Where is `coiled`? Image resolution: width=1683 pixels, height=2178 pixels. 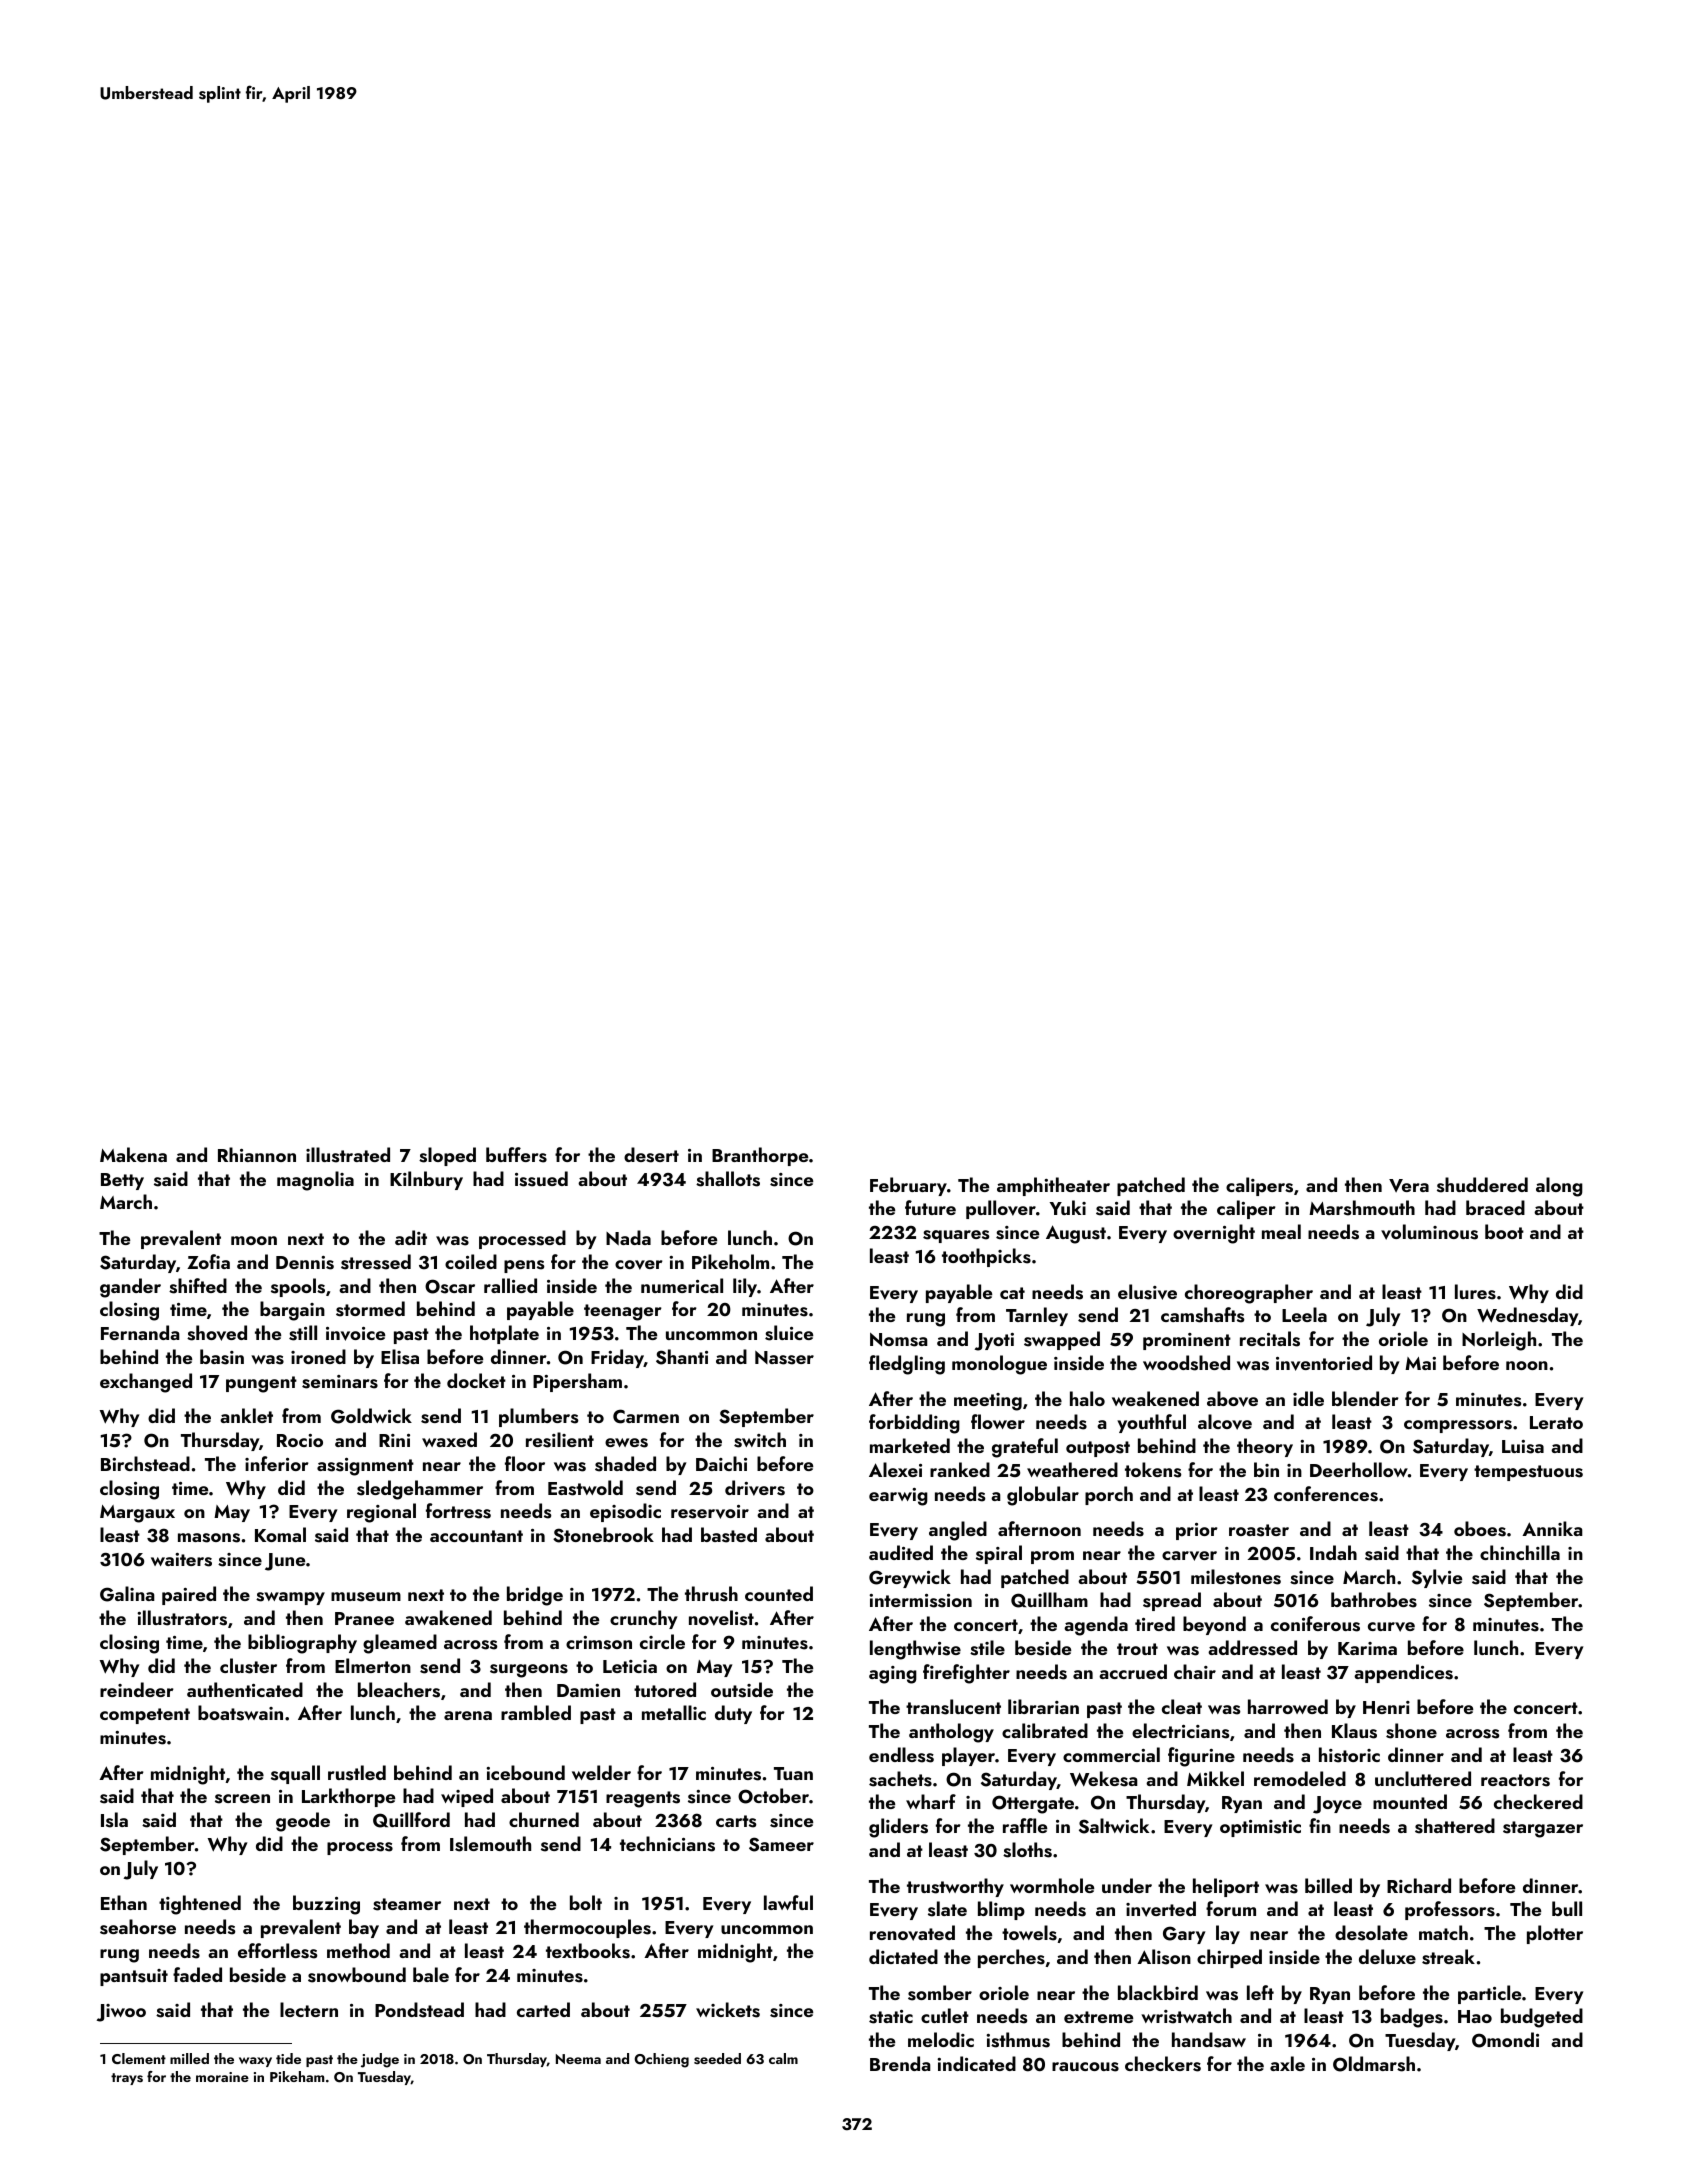
coiled is located at coordinates (471, 1261).
